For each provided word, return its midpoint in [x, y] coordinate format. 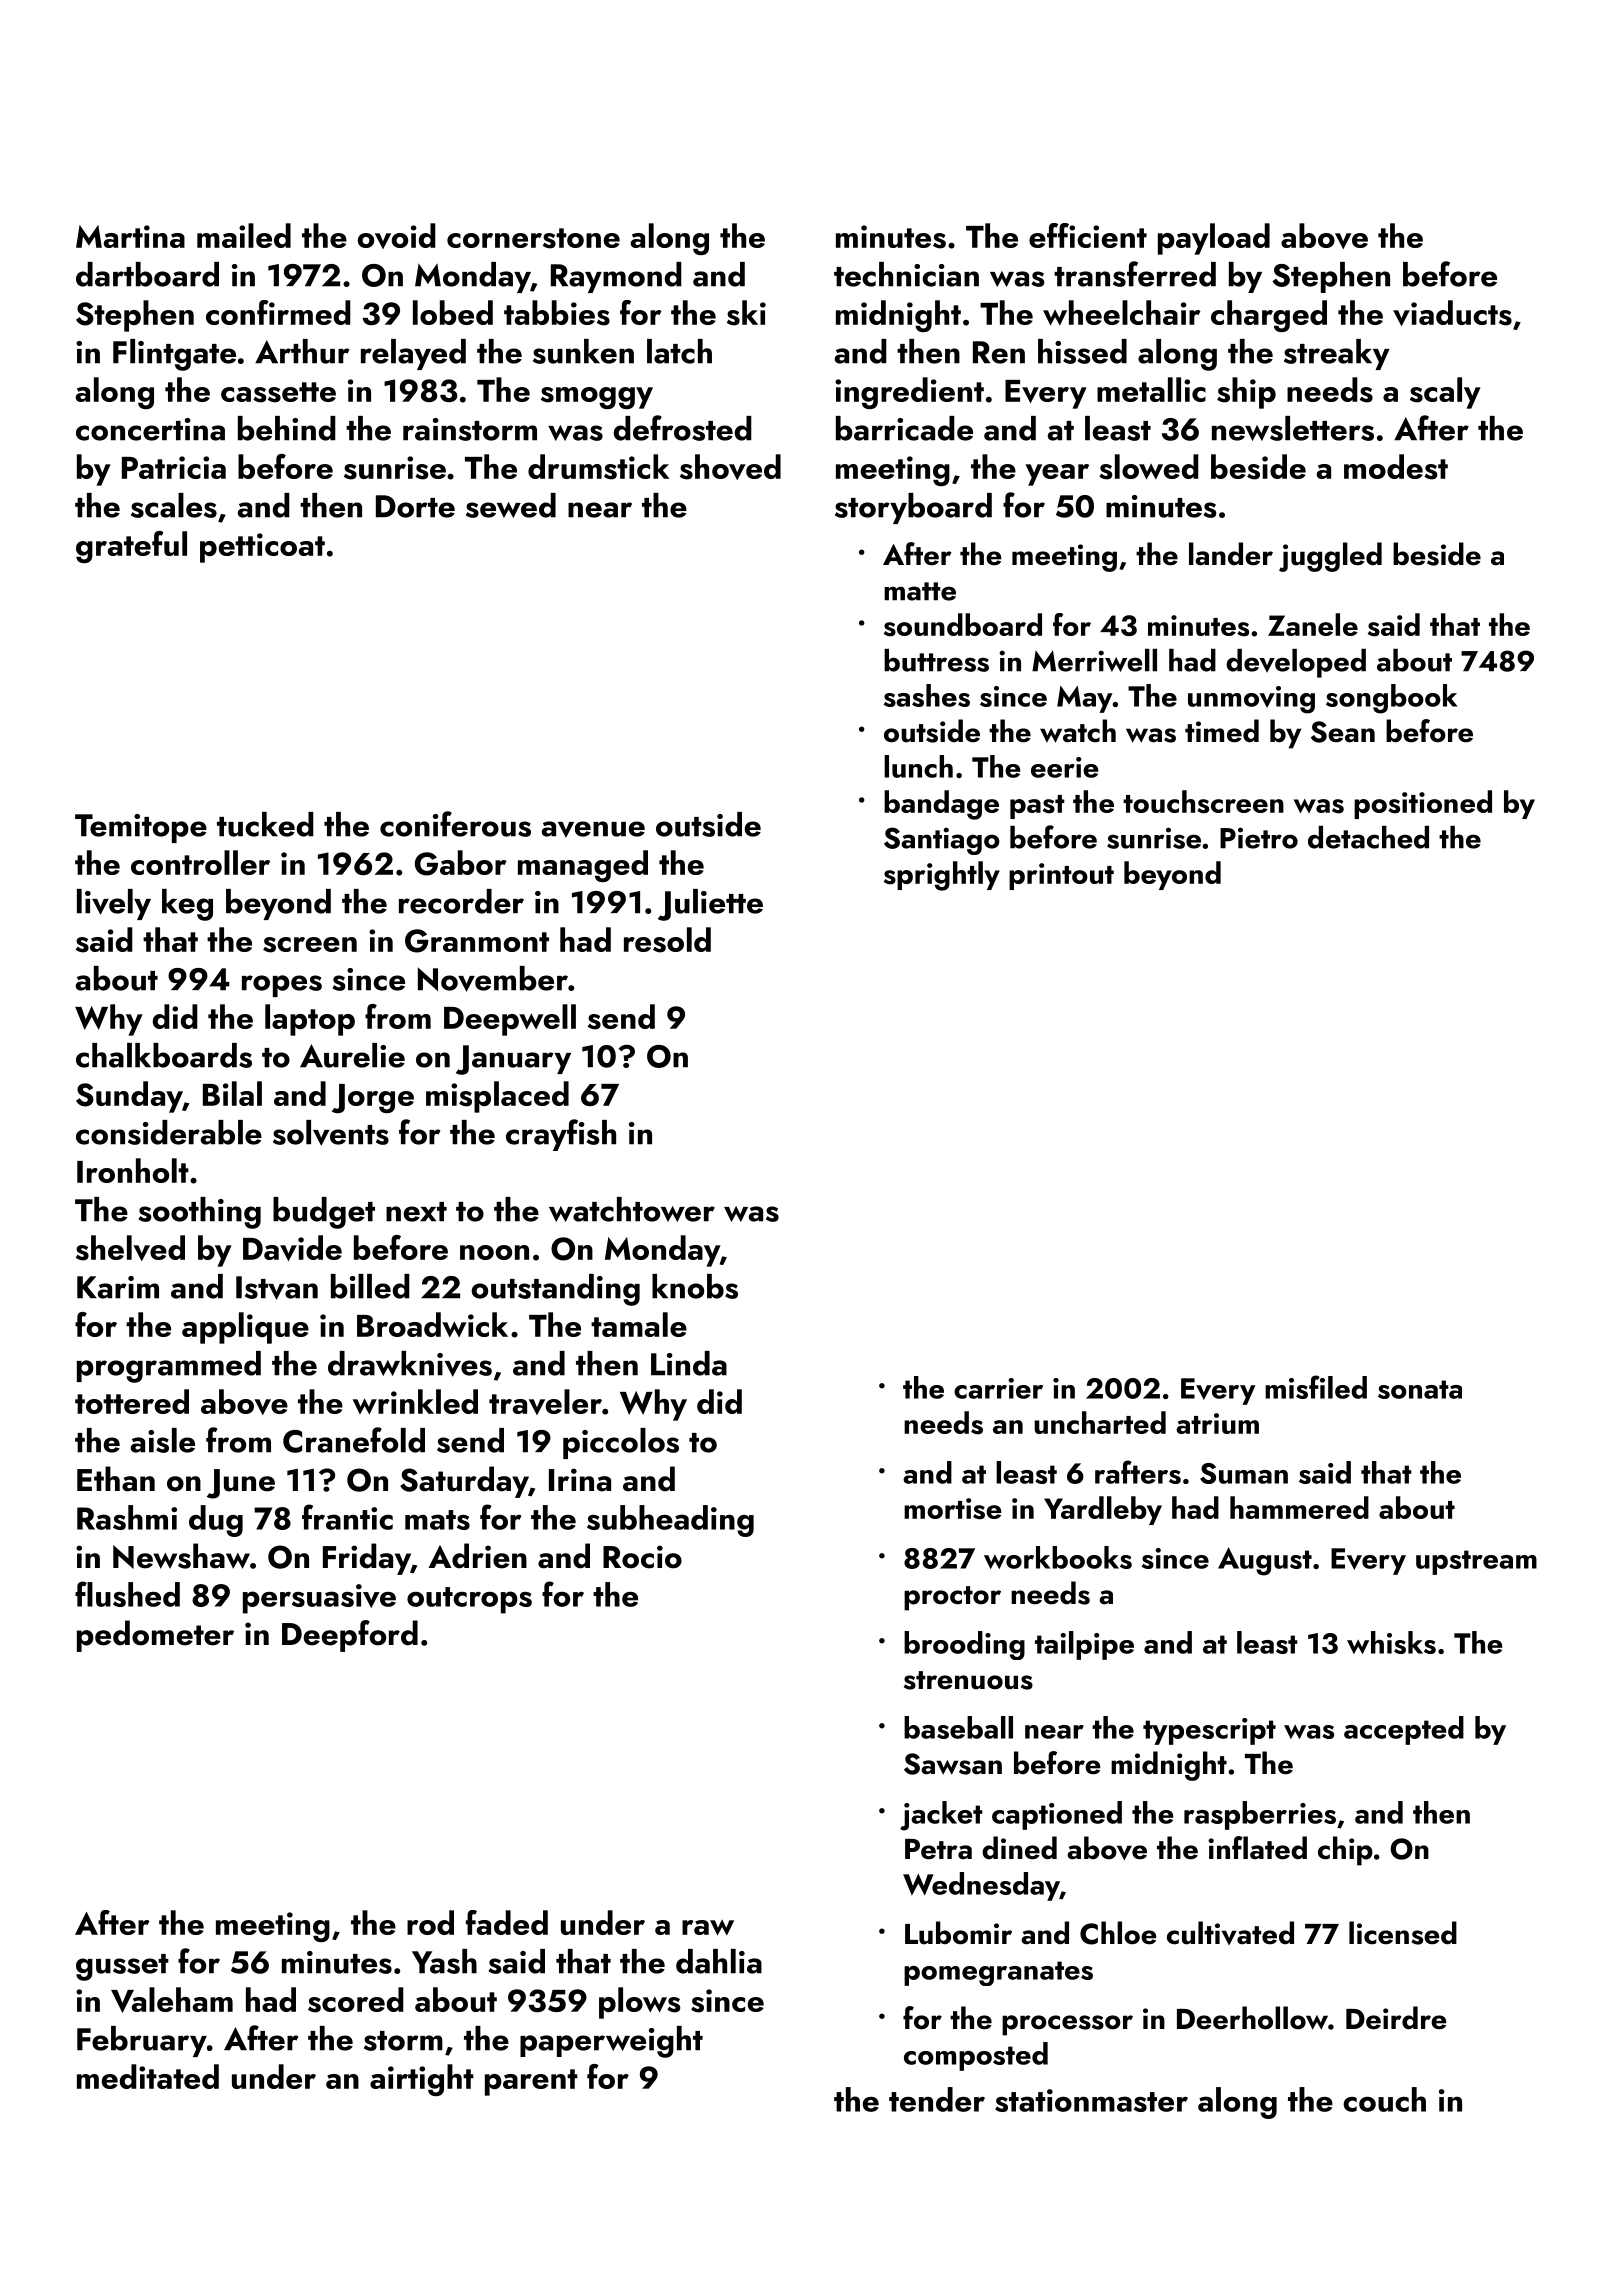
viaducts [1452, 313]
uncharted [1100, 1422]
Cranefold [354, 1440]
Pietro [1259, 838]
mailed [244, 235]
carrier [998, 1388]
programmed [169, 1367]
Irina [580, 1480]
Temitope [141, 828]
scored [356, 2000]
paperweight [611, 2042]
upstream [1476, 1562]
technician [906, 274]
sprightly [942, 876]
